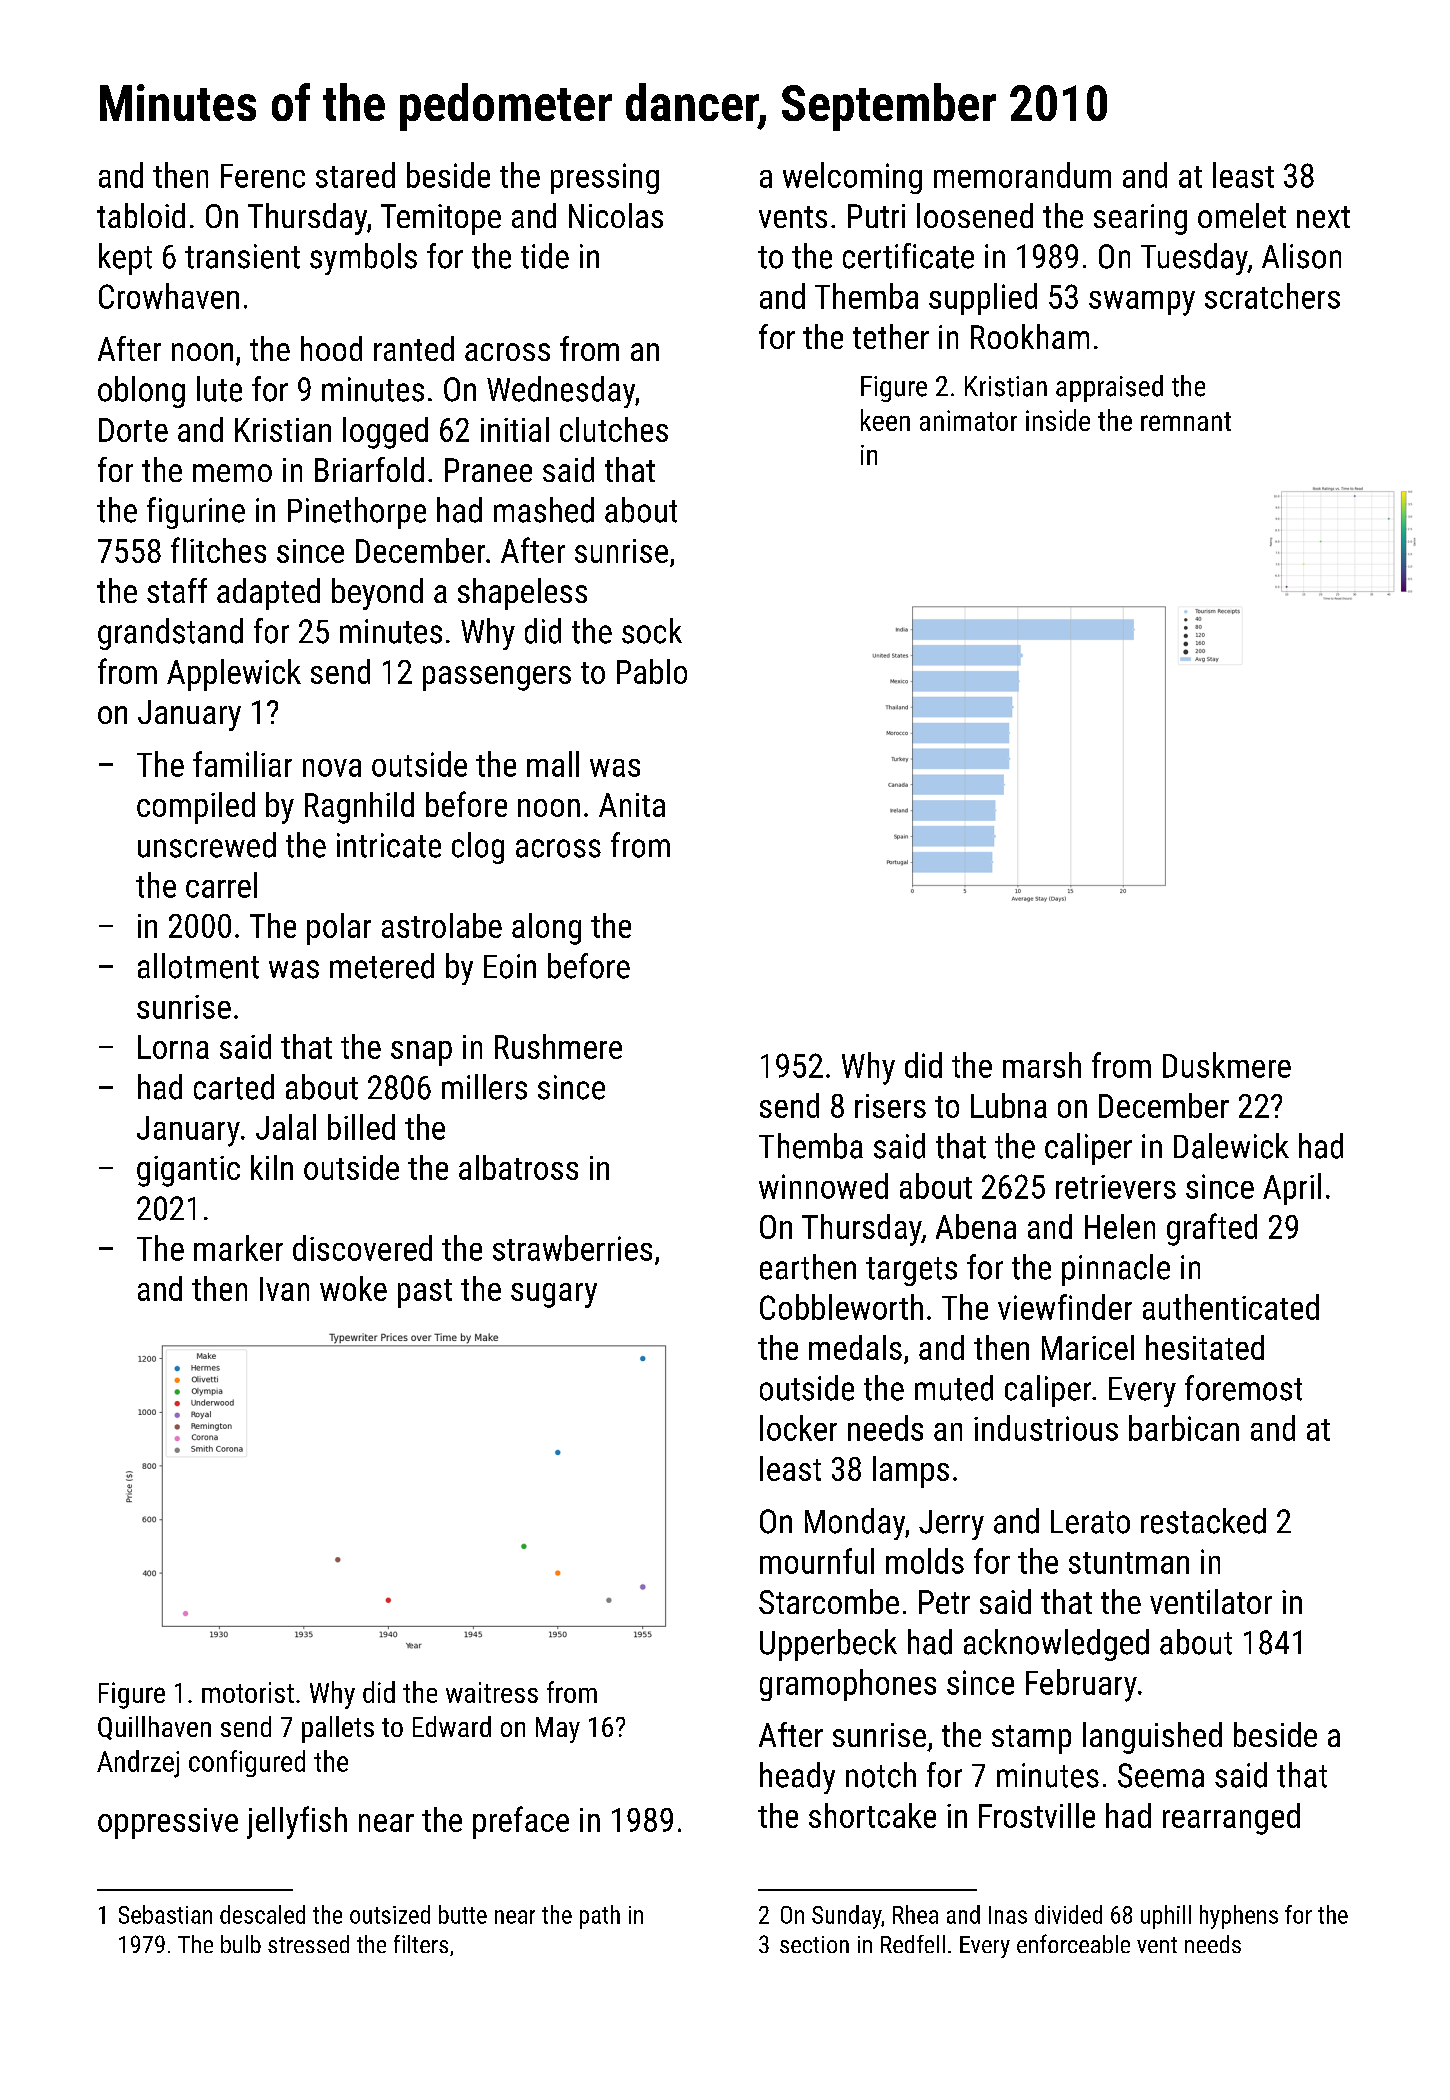  What do you see at coordinates (188, 1171) in the screenshot?
I see `gigantic` at bounding box center [188, 1171].
